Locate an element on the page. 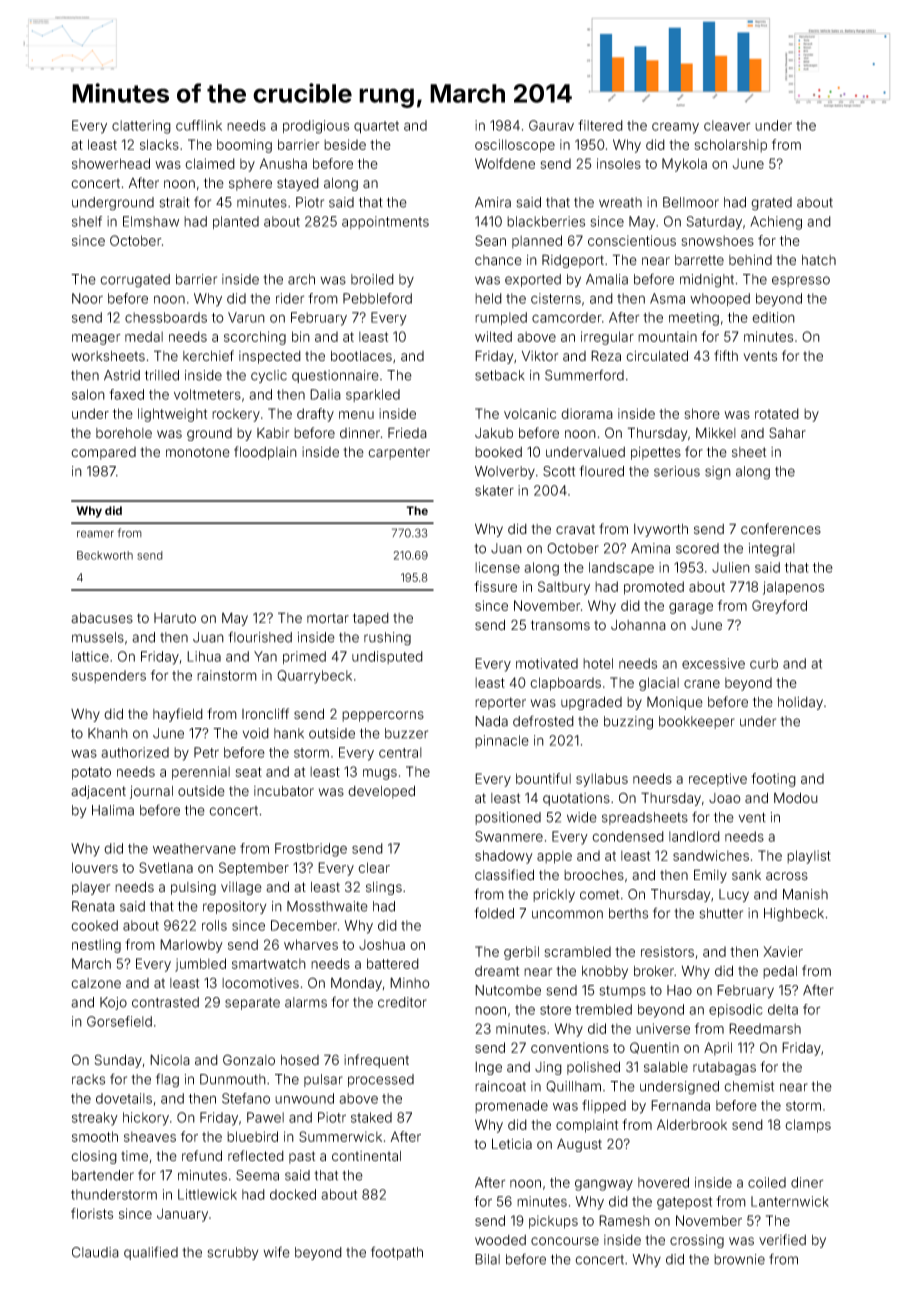  store is located at coordinates (555, 1010).
